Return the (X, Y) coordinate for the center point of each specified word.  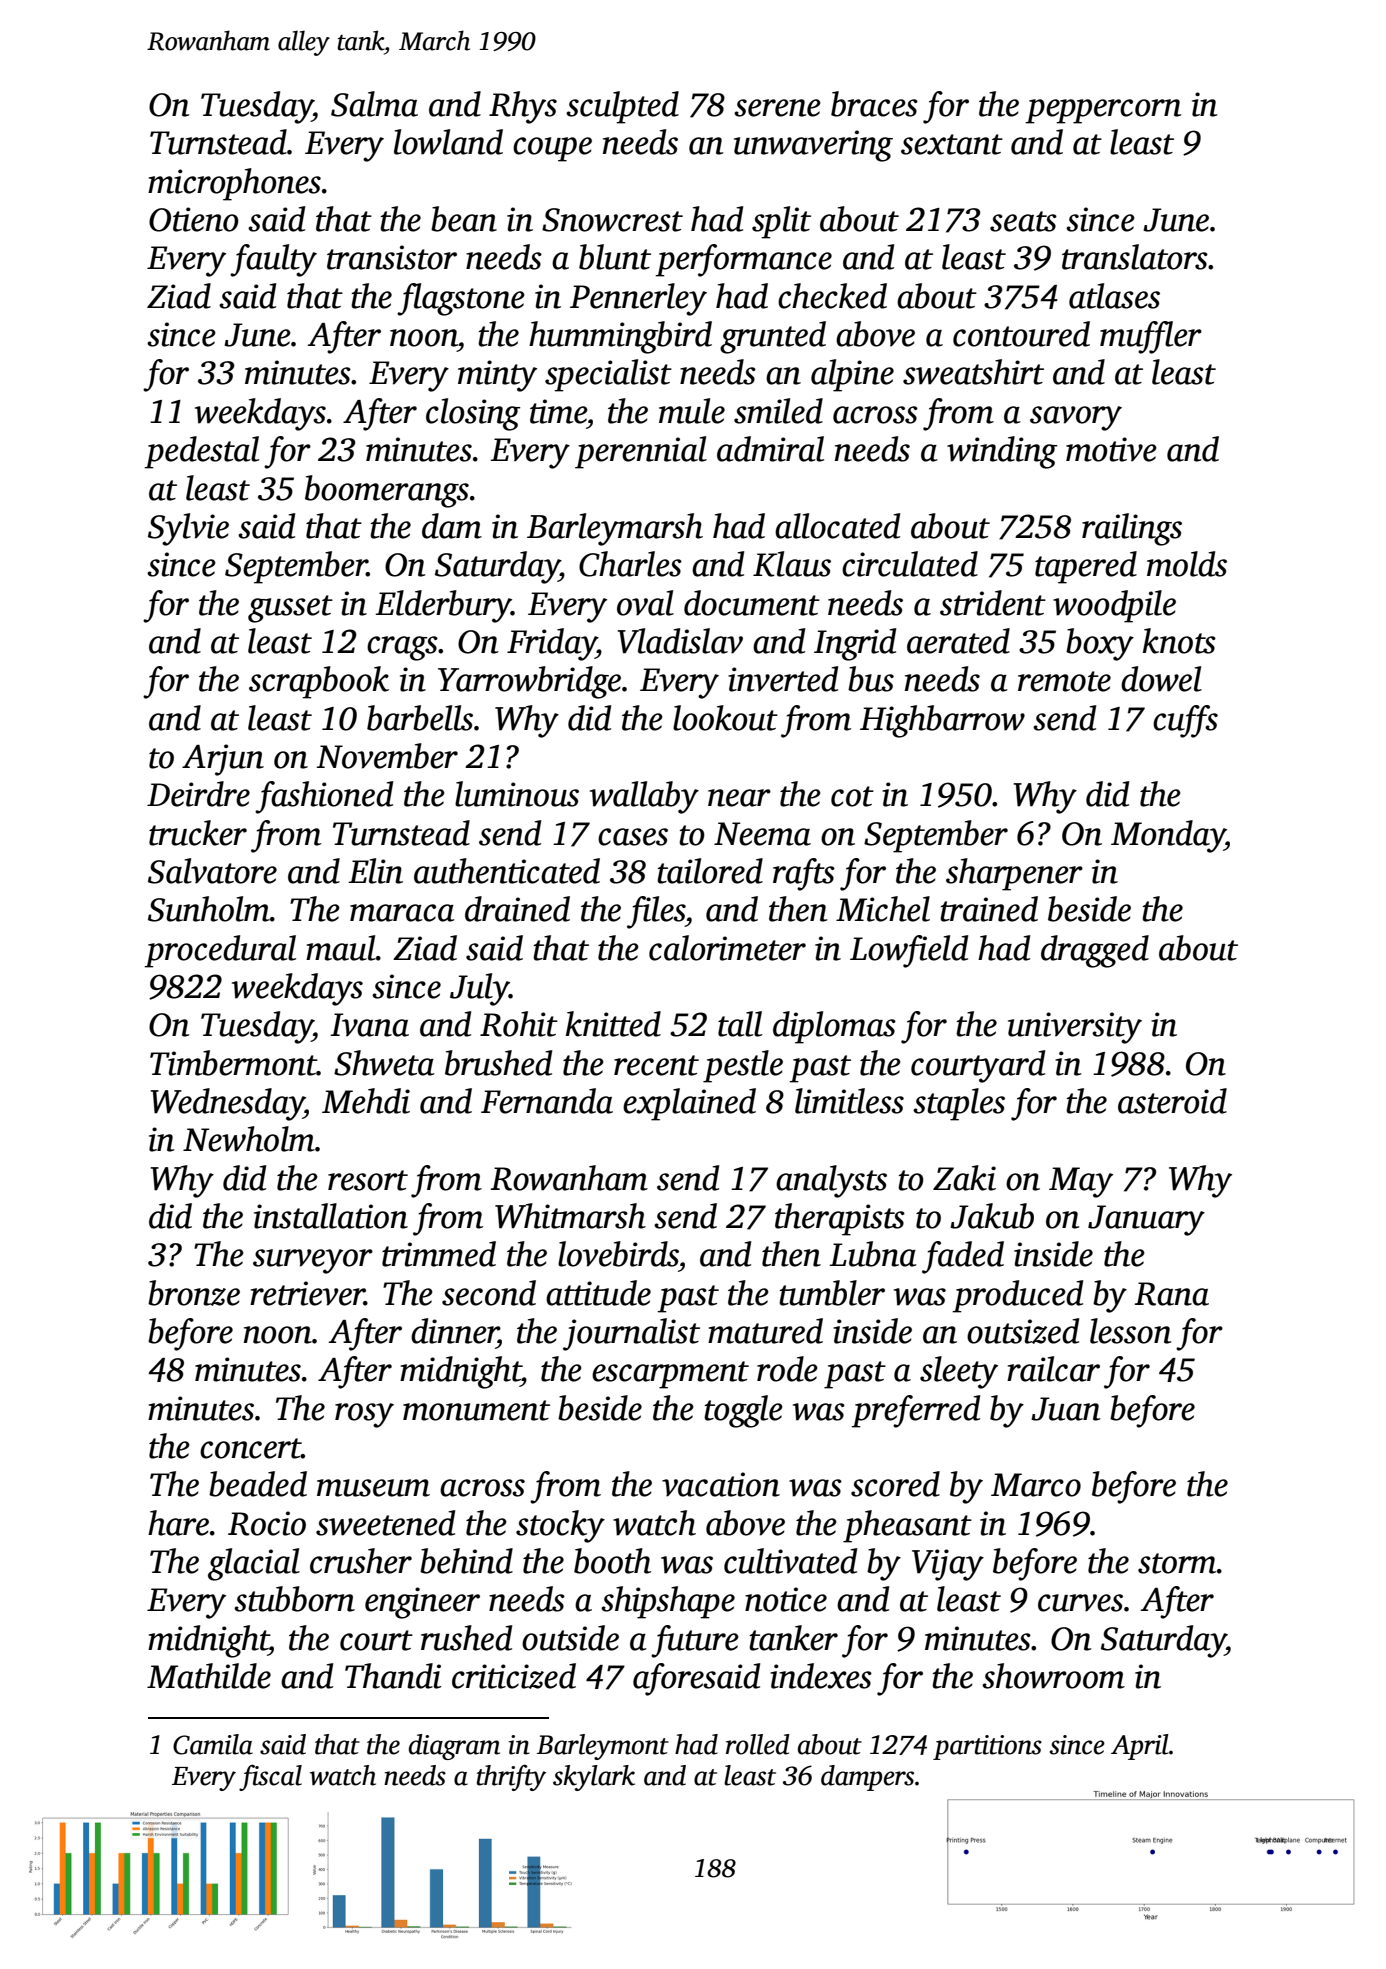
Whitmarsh (570, 1216)
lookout (725, 718)
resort (368, 1180)
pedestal (201, 452)
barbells (420, 718)
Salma (374, 104)
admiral (770, 449)
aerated (958, 641)
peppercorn (1103, 111)
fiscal (270, 1777)
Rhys (523, 107)
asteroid (1172, 1101)
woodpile (1114, 606)
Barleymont (603, 1747)
